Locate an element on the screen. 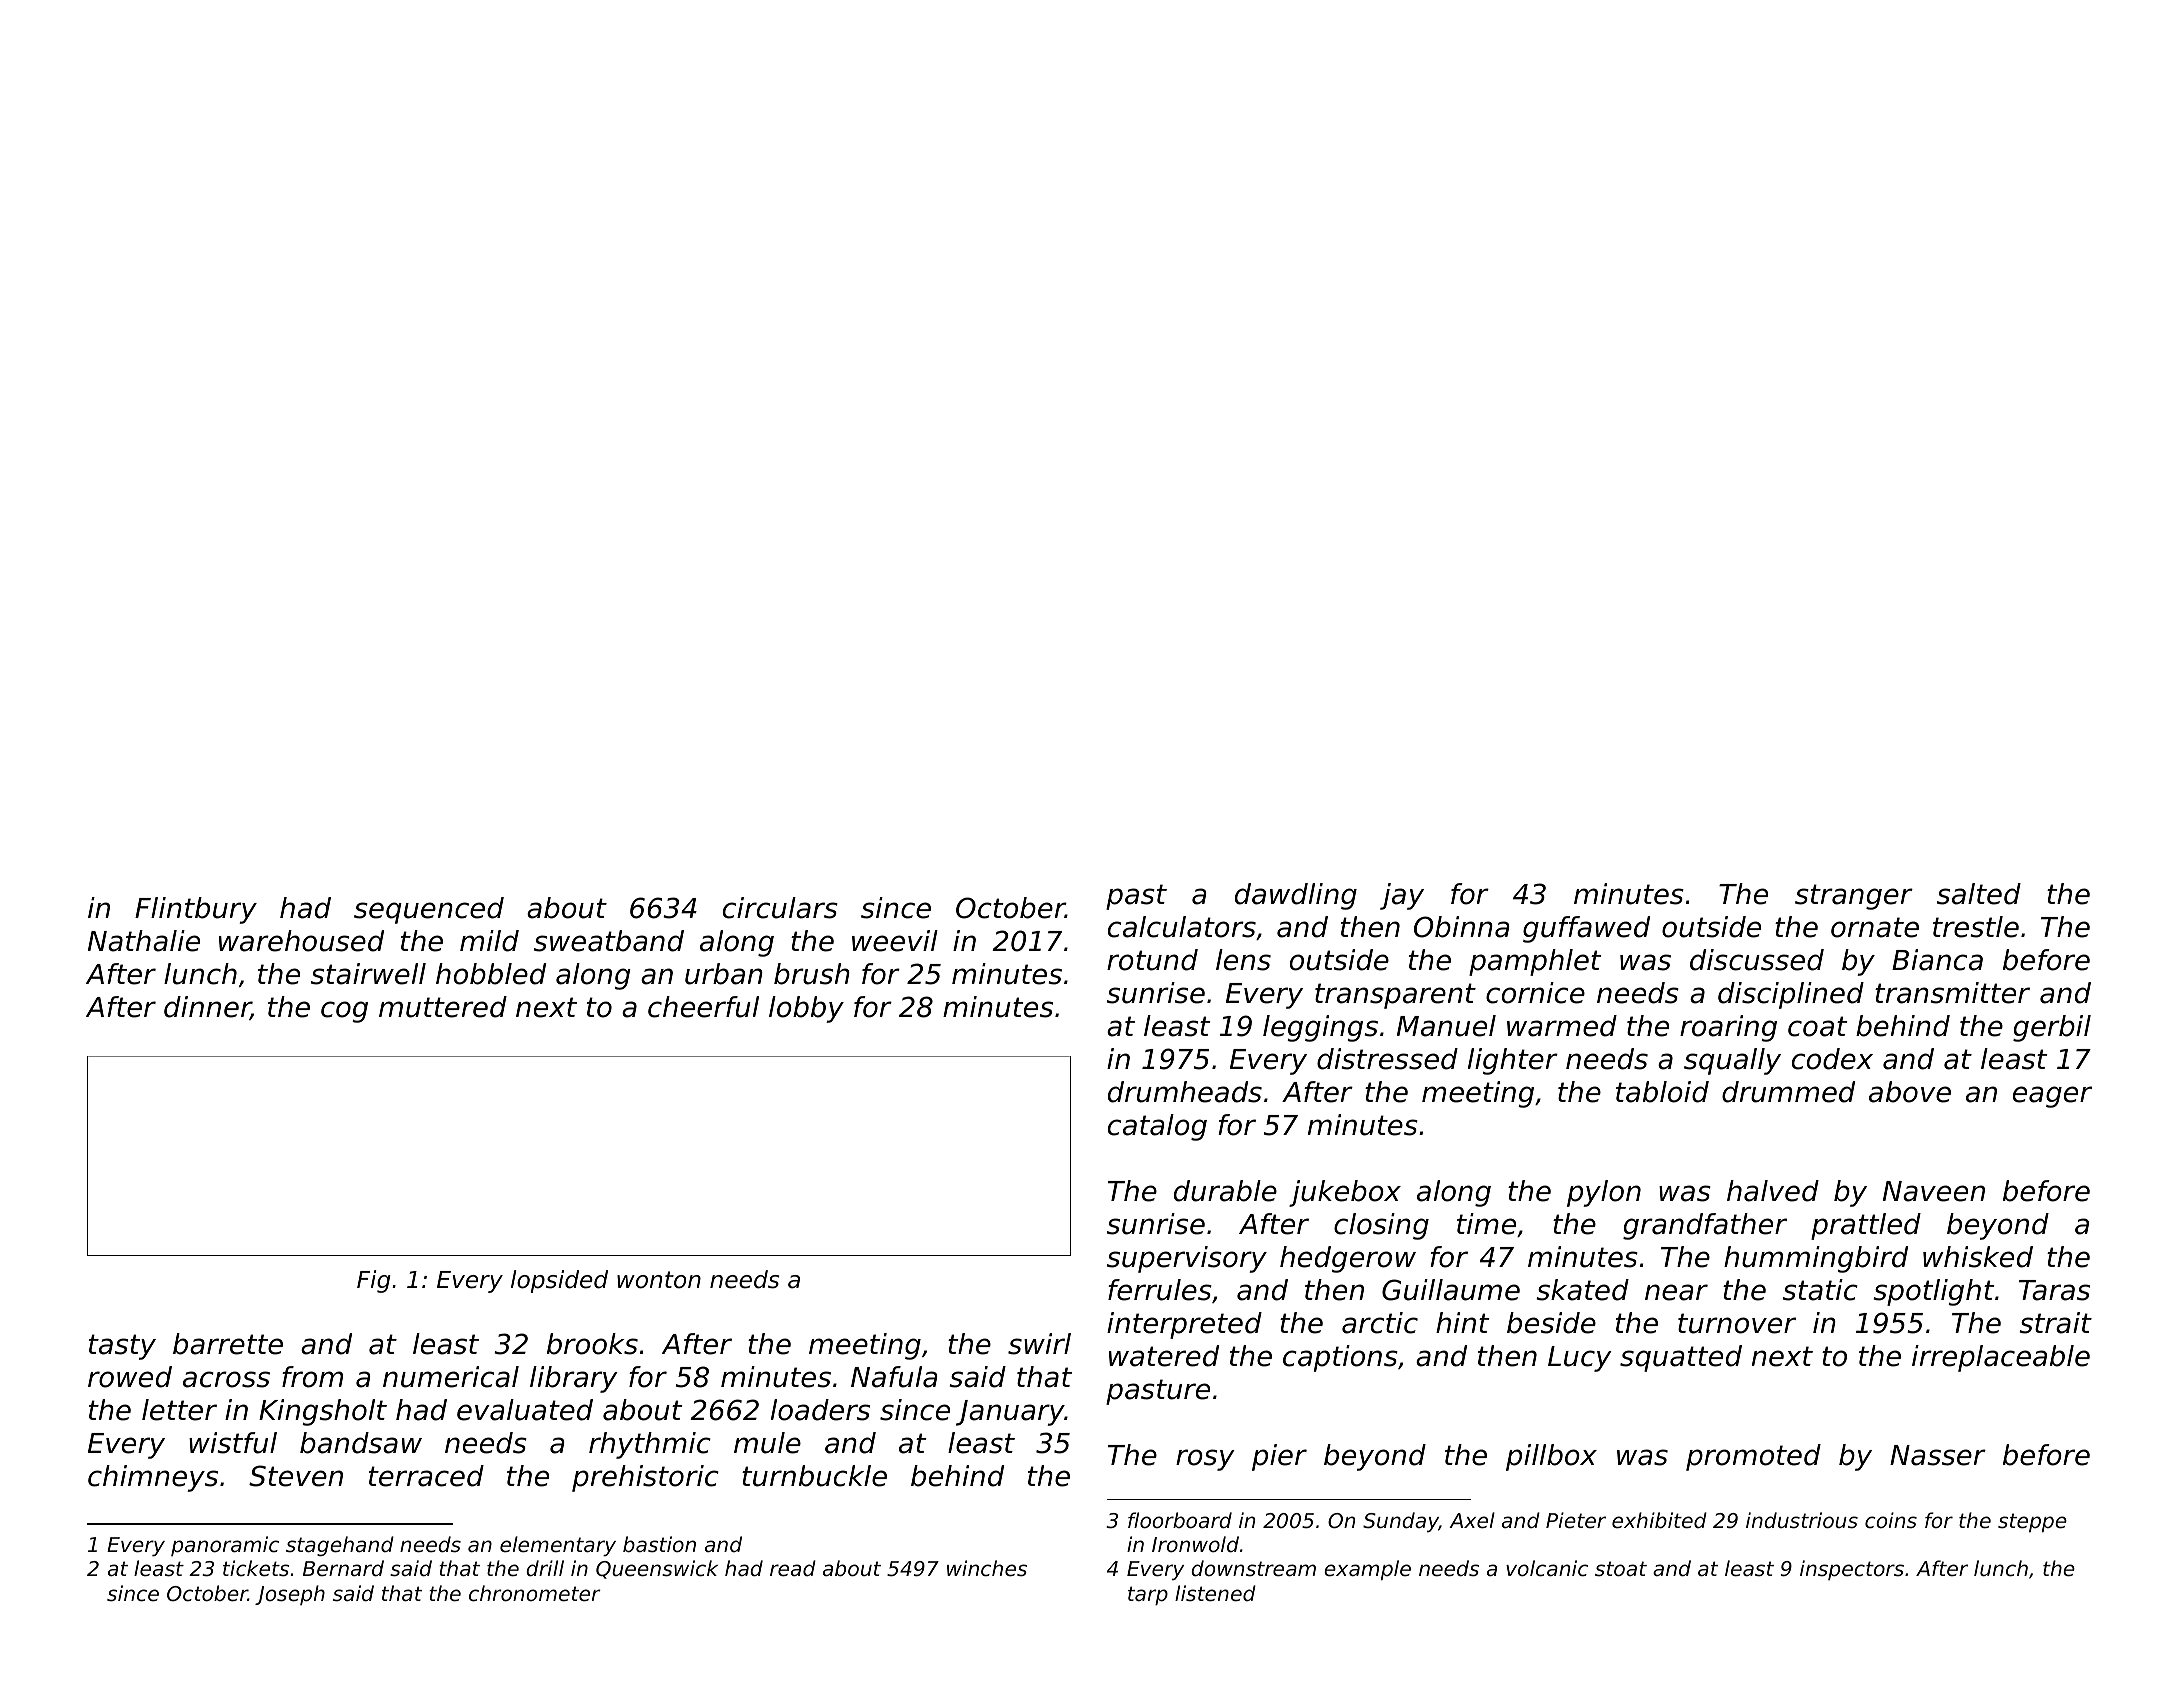 The image size is (2178, 1683). rotund is located at coordinates (1152, 960).
